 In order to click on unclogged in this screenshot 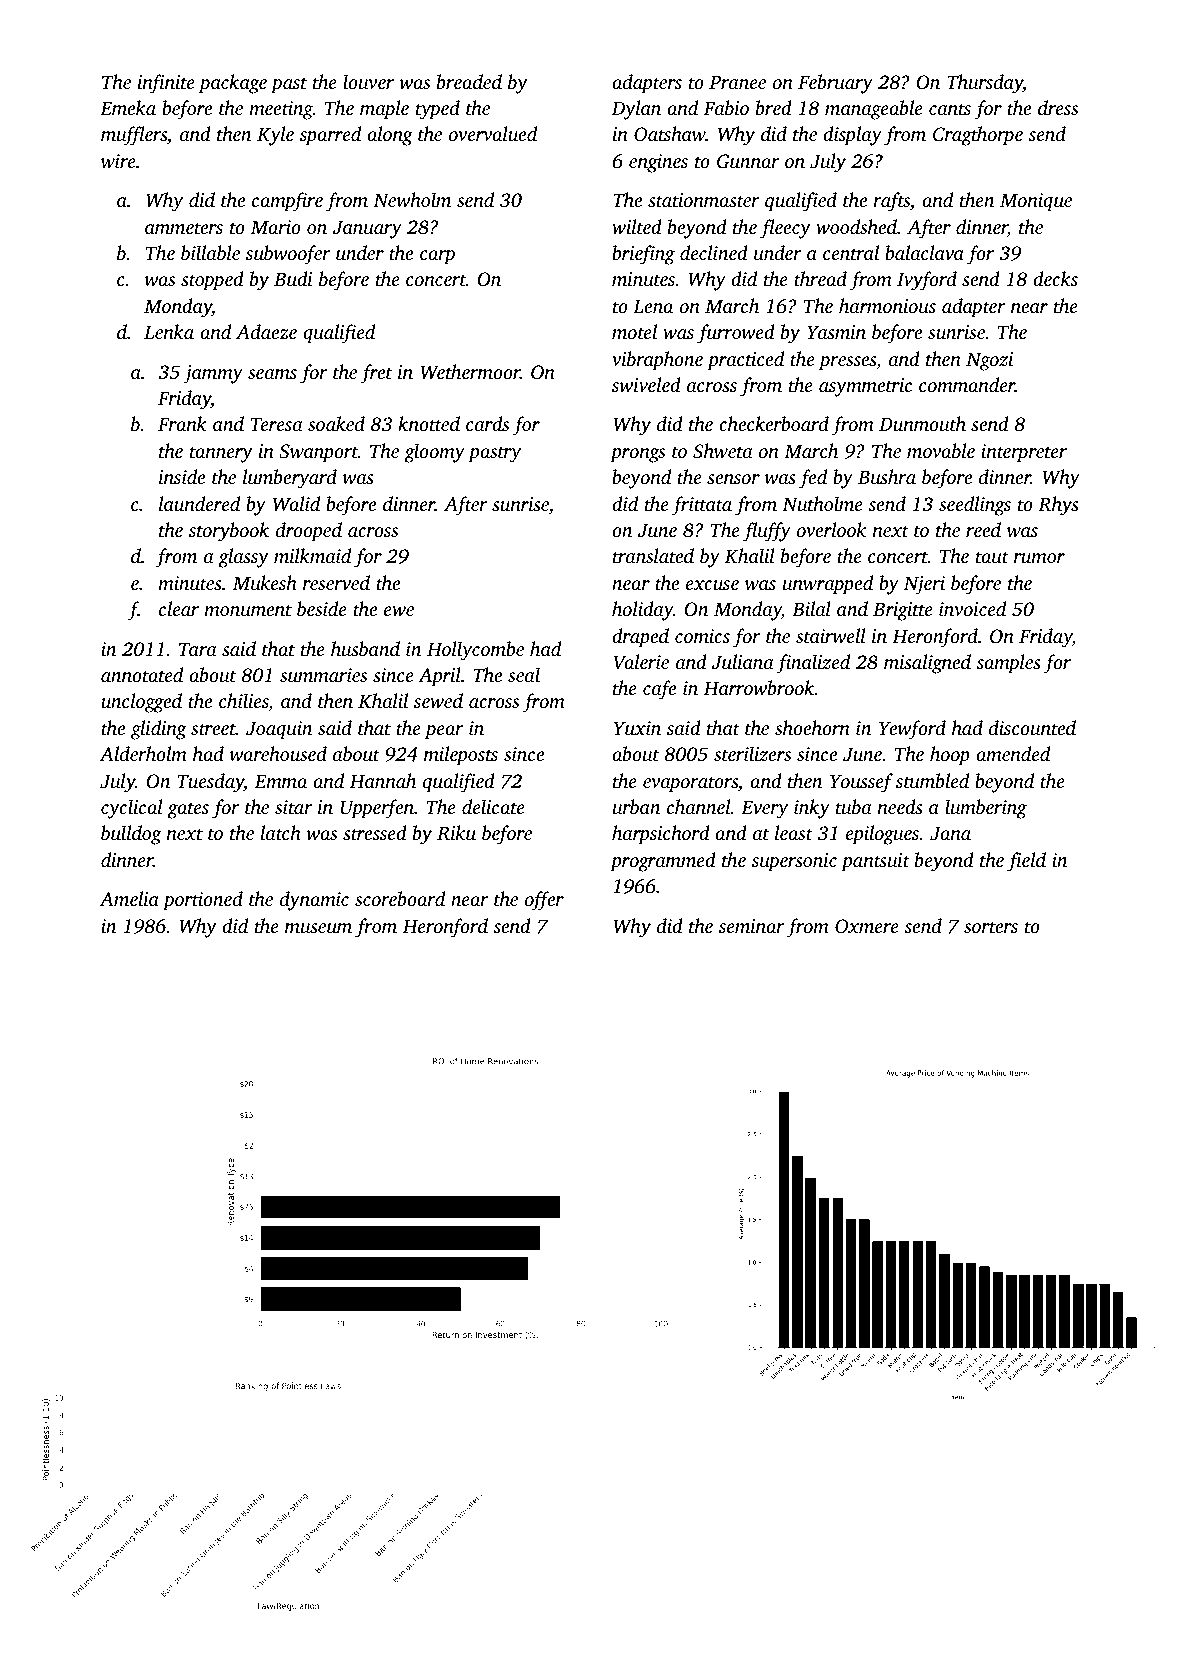, I will do `click(141, 703)`.
